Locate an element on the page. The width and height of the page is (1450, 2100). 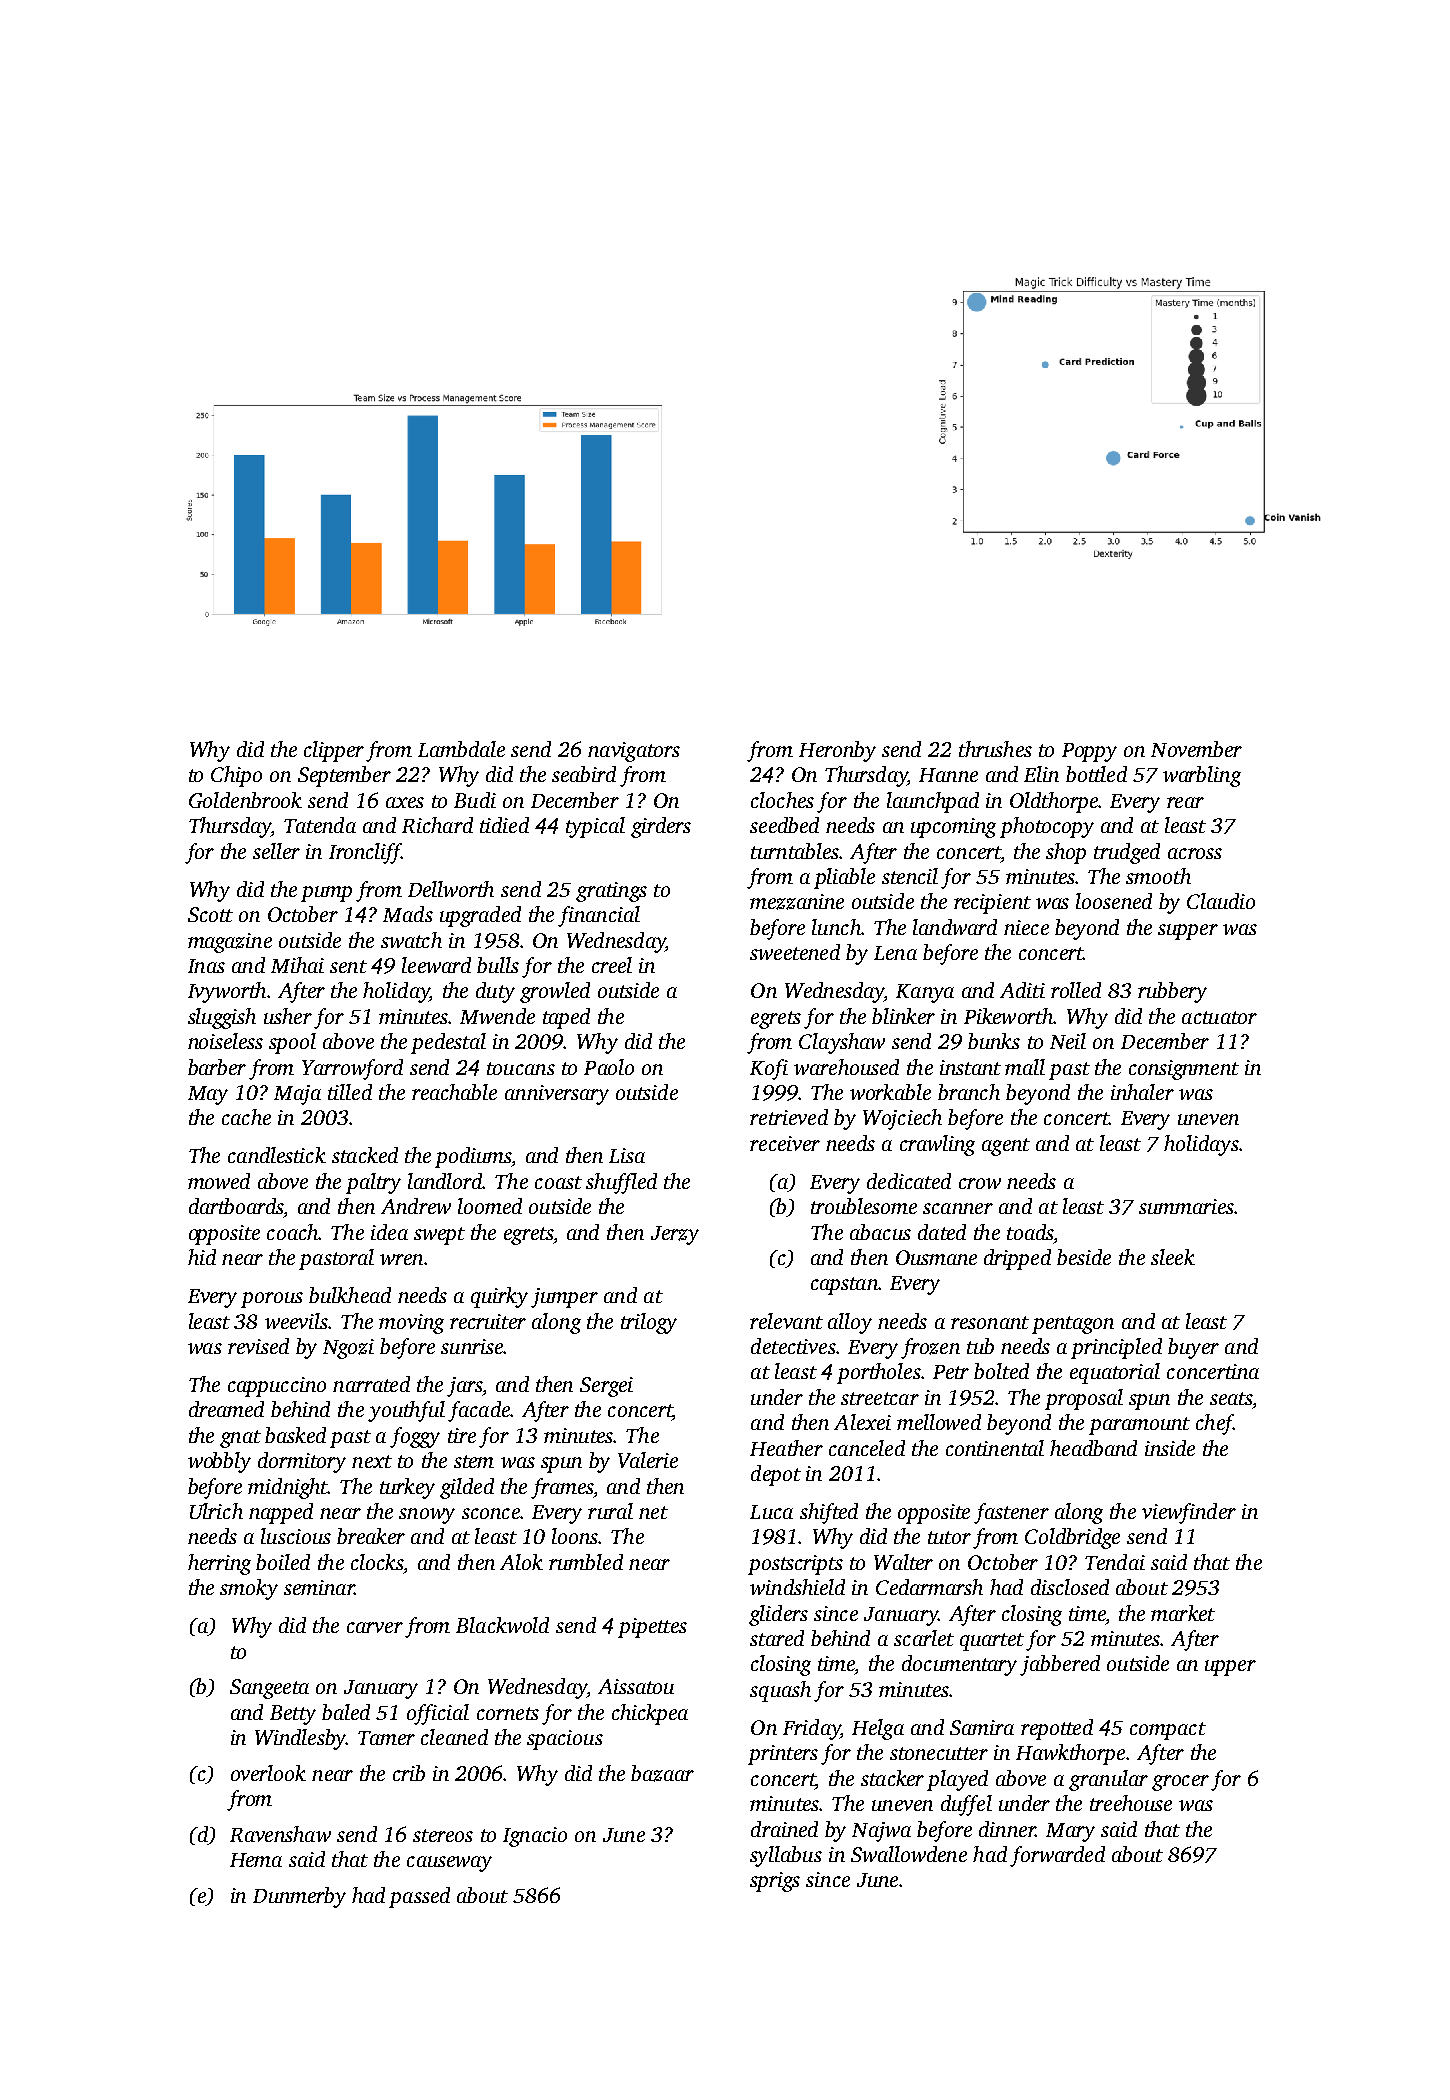
upcoming is located at coordinates (953, 828).
